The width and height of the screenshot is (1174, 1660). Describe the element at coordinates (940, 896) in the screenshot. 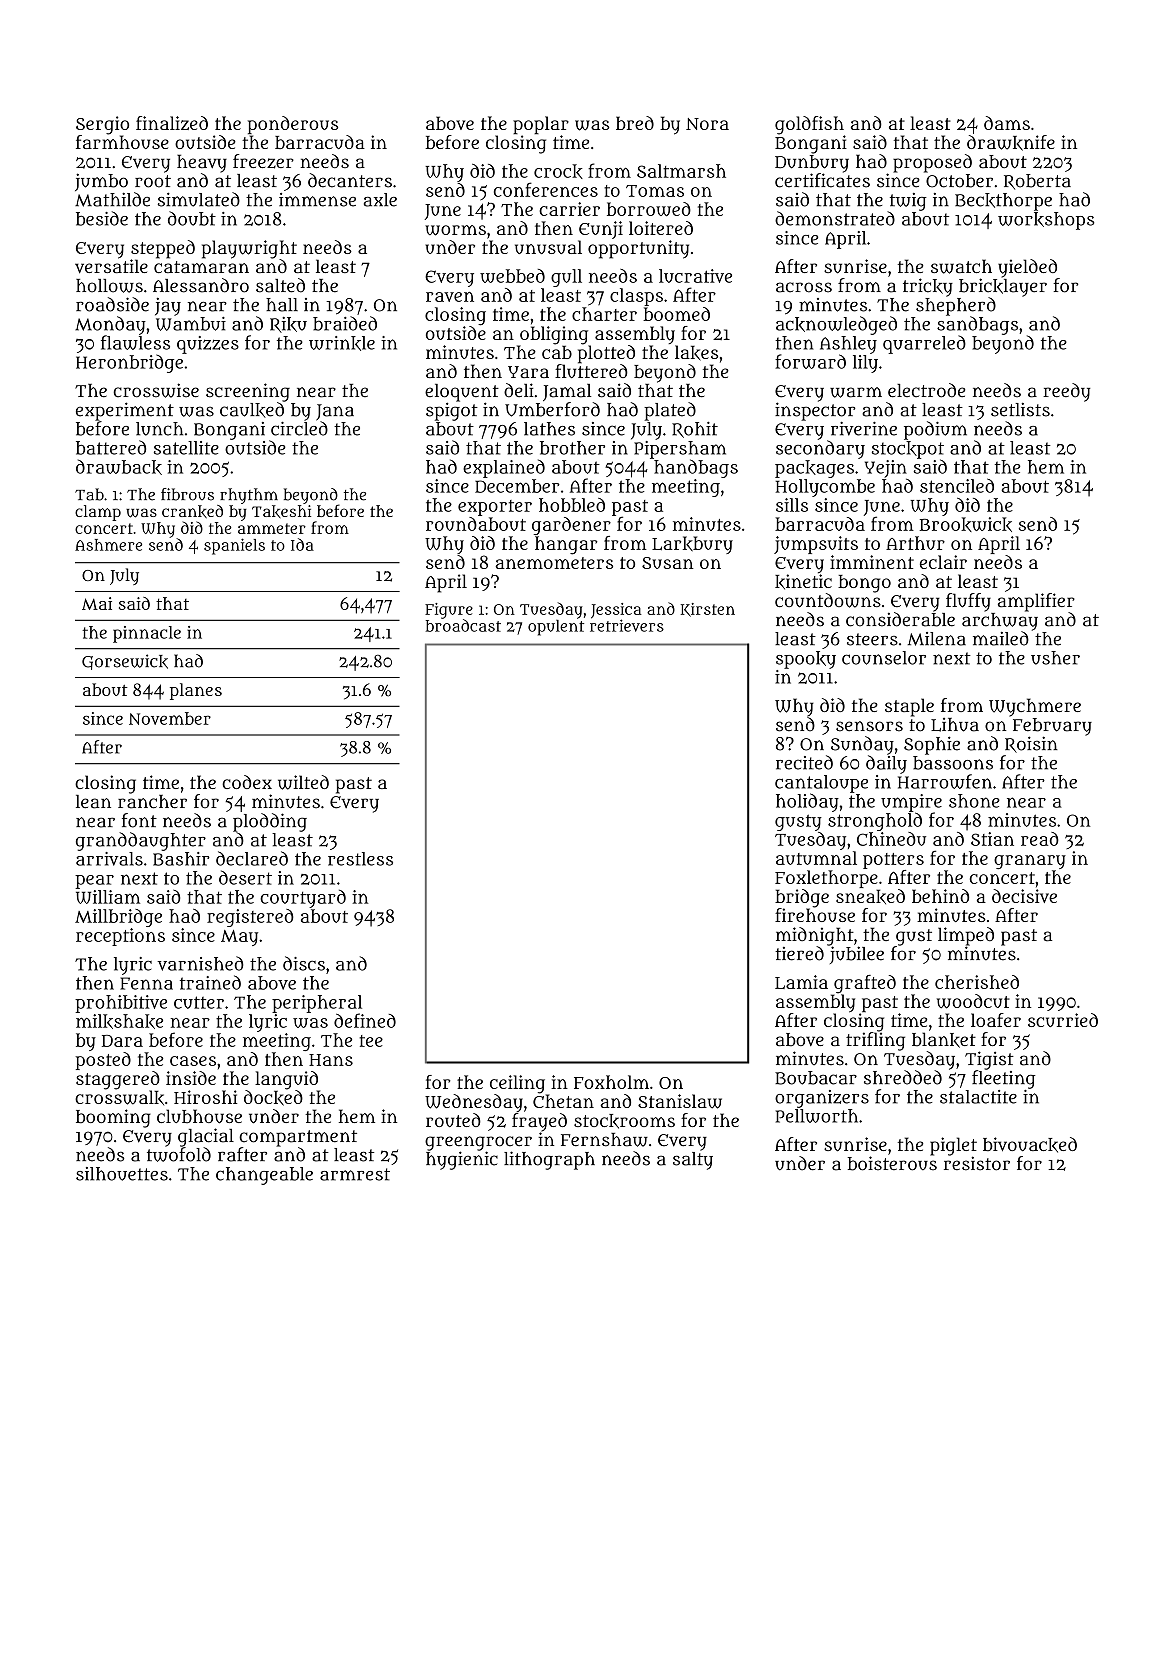

I see `behind` at that location.
